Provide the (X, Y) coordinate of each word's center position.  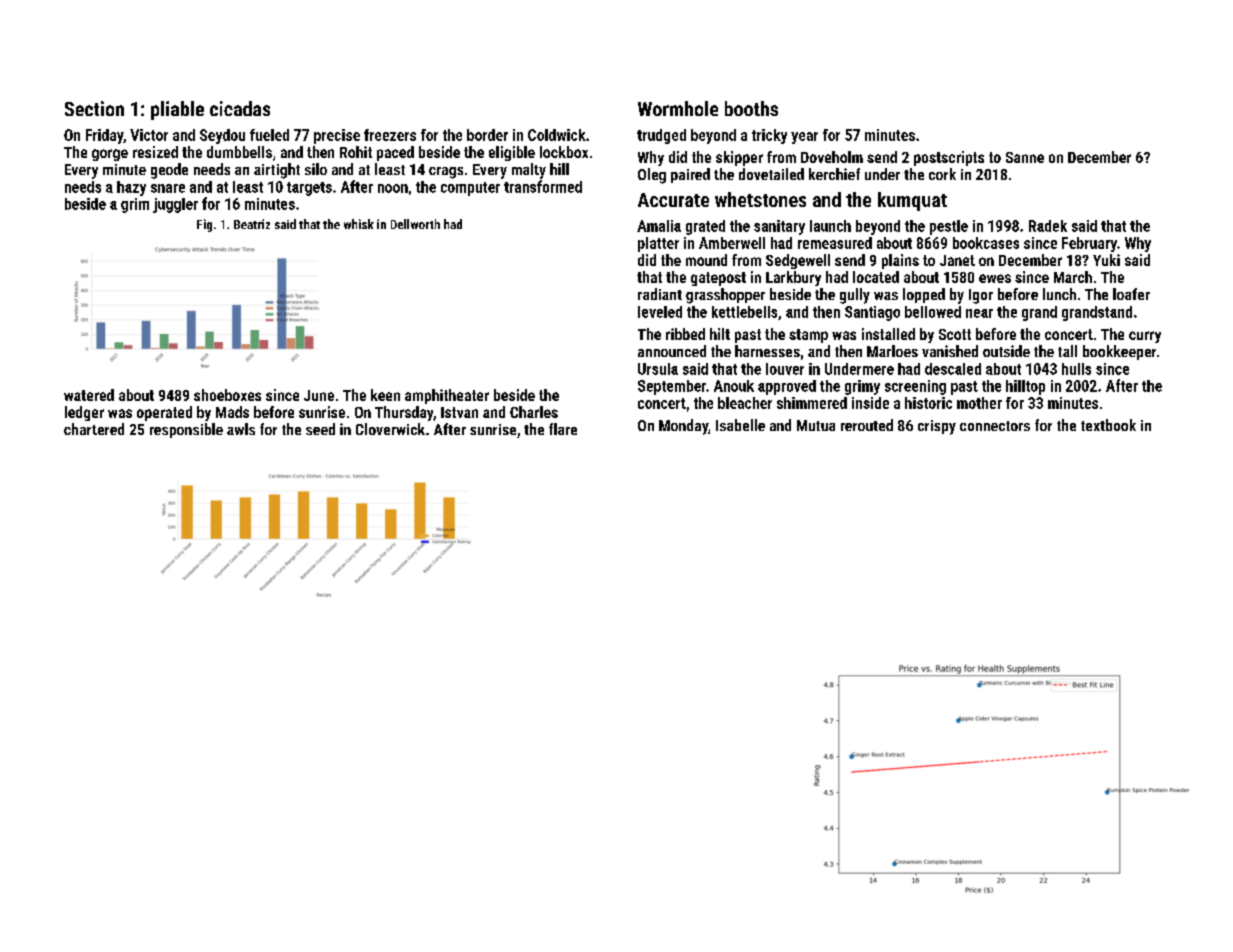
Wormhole (678, 108)
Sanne (1025, 157)
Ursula (658, 369)
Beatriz (252, 224)
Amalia (659, 226)
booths (751, 108)
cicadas (240, 108)
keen (385, 395)
